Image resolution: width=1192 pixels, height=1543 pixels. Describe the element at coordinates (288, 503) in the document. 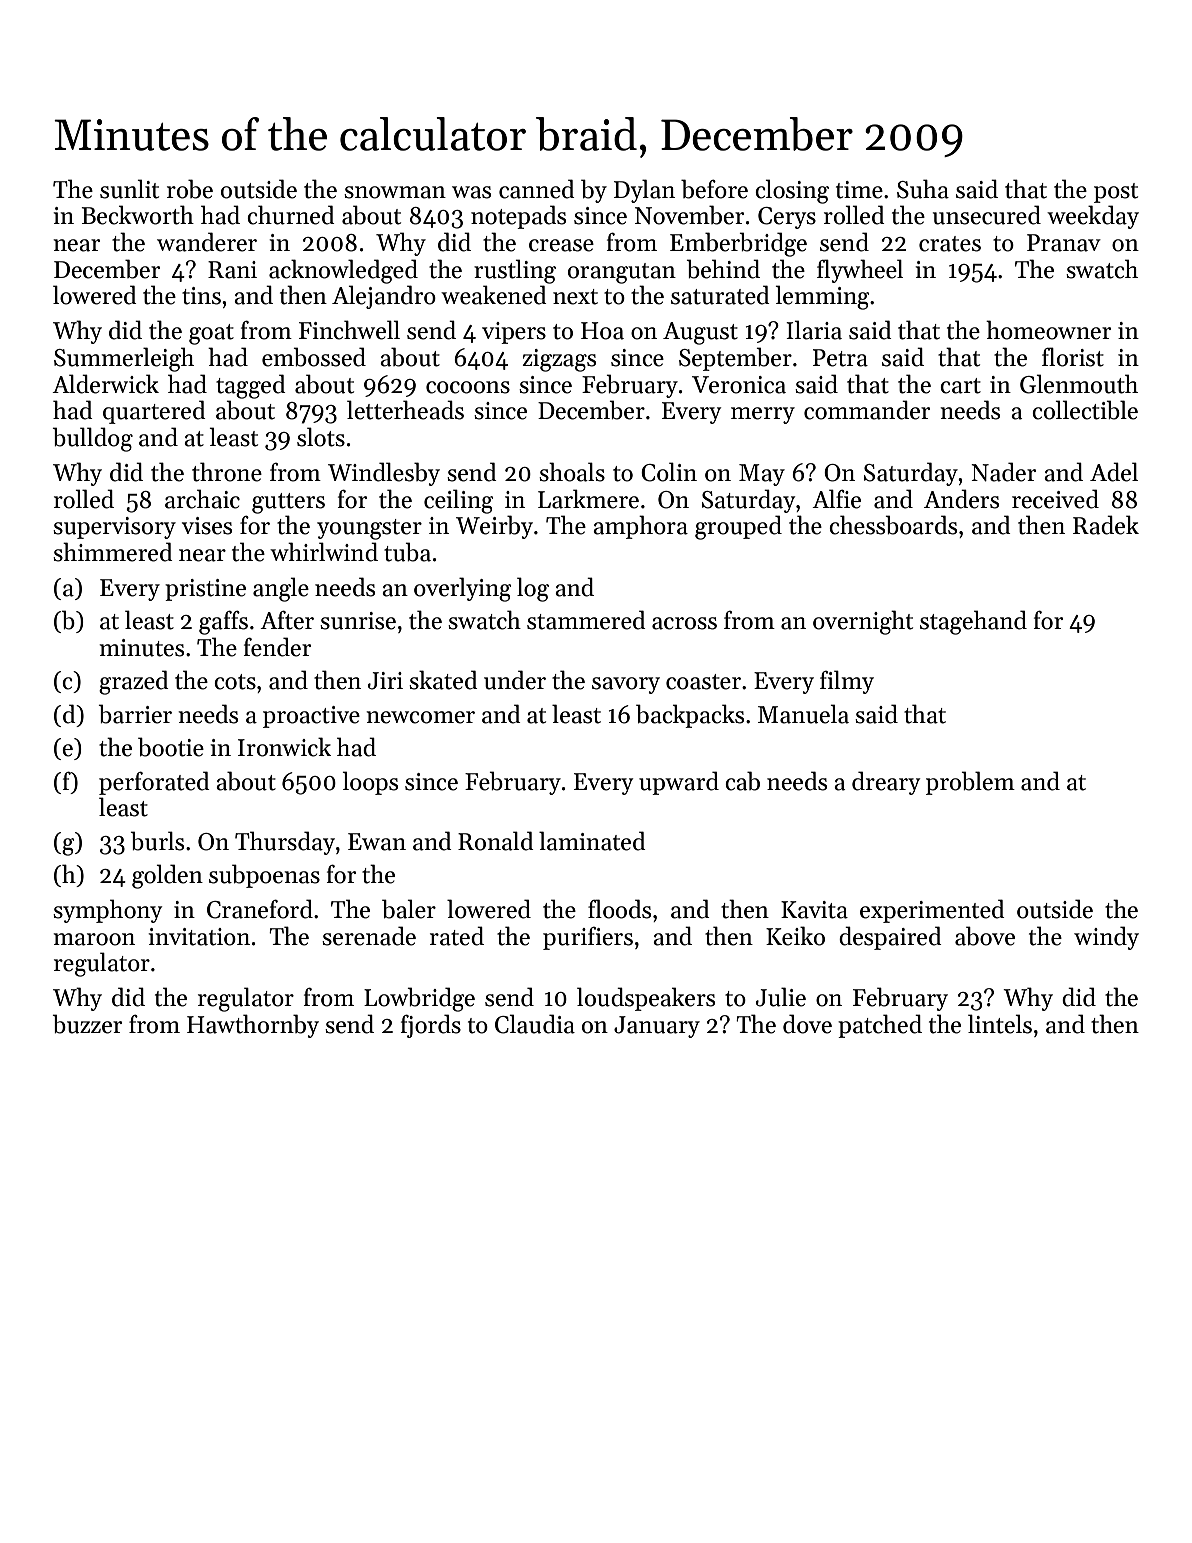

I see `gutters` at that location.
